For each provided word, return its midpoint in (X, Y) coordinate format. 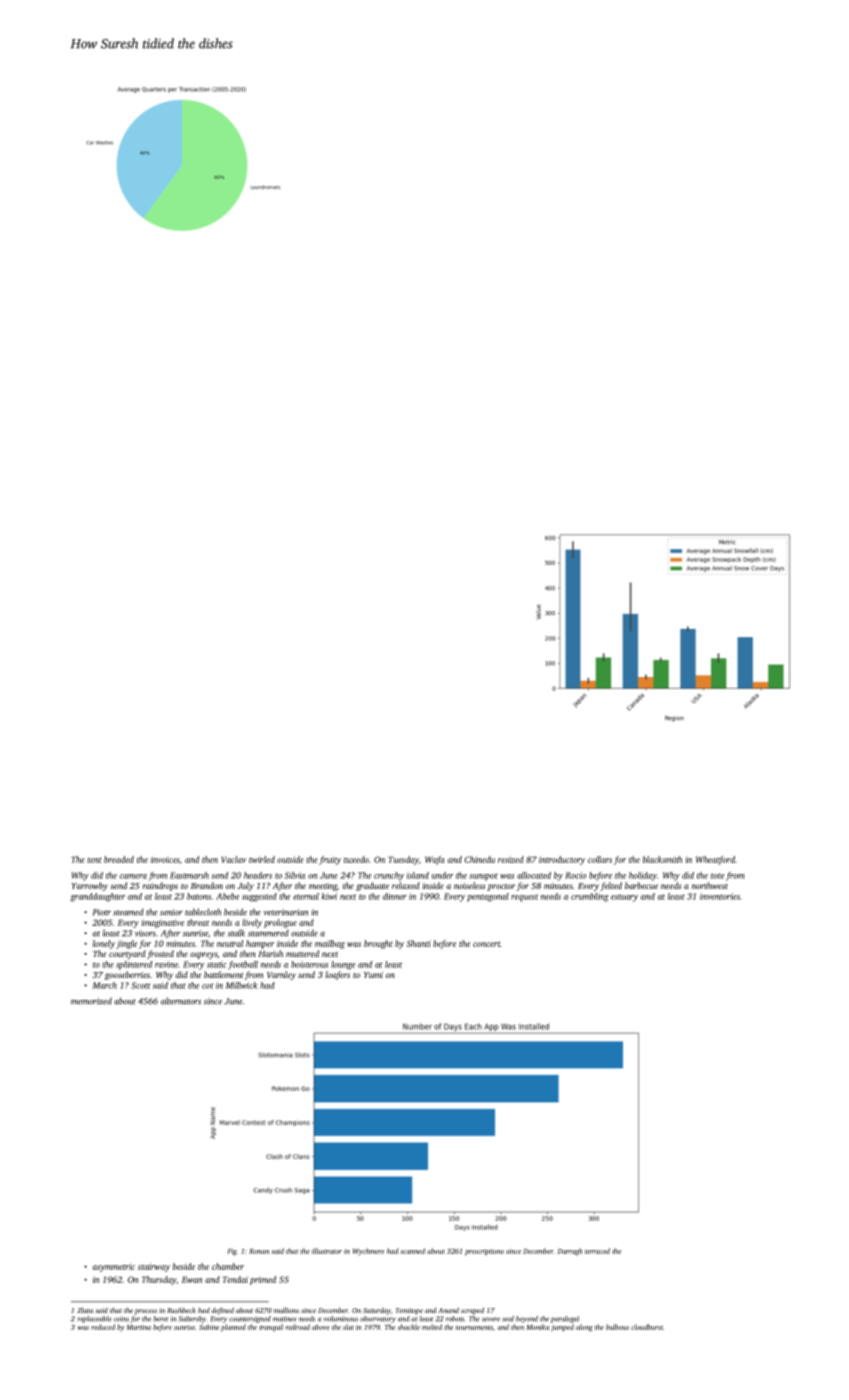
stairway (154, 1267)
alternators (181, 1001)
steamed (128, 912)
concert (486, 944)
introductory (562, 860)
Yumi (373, 975)
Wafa (434, 860)
